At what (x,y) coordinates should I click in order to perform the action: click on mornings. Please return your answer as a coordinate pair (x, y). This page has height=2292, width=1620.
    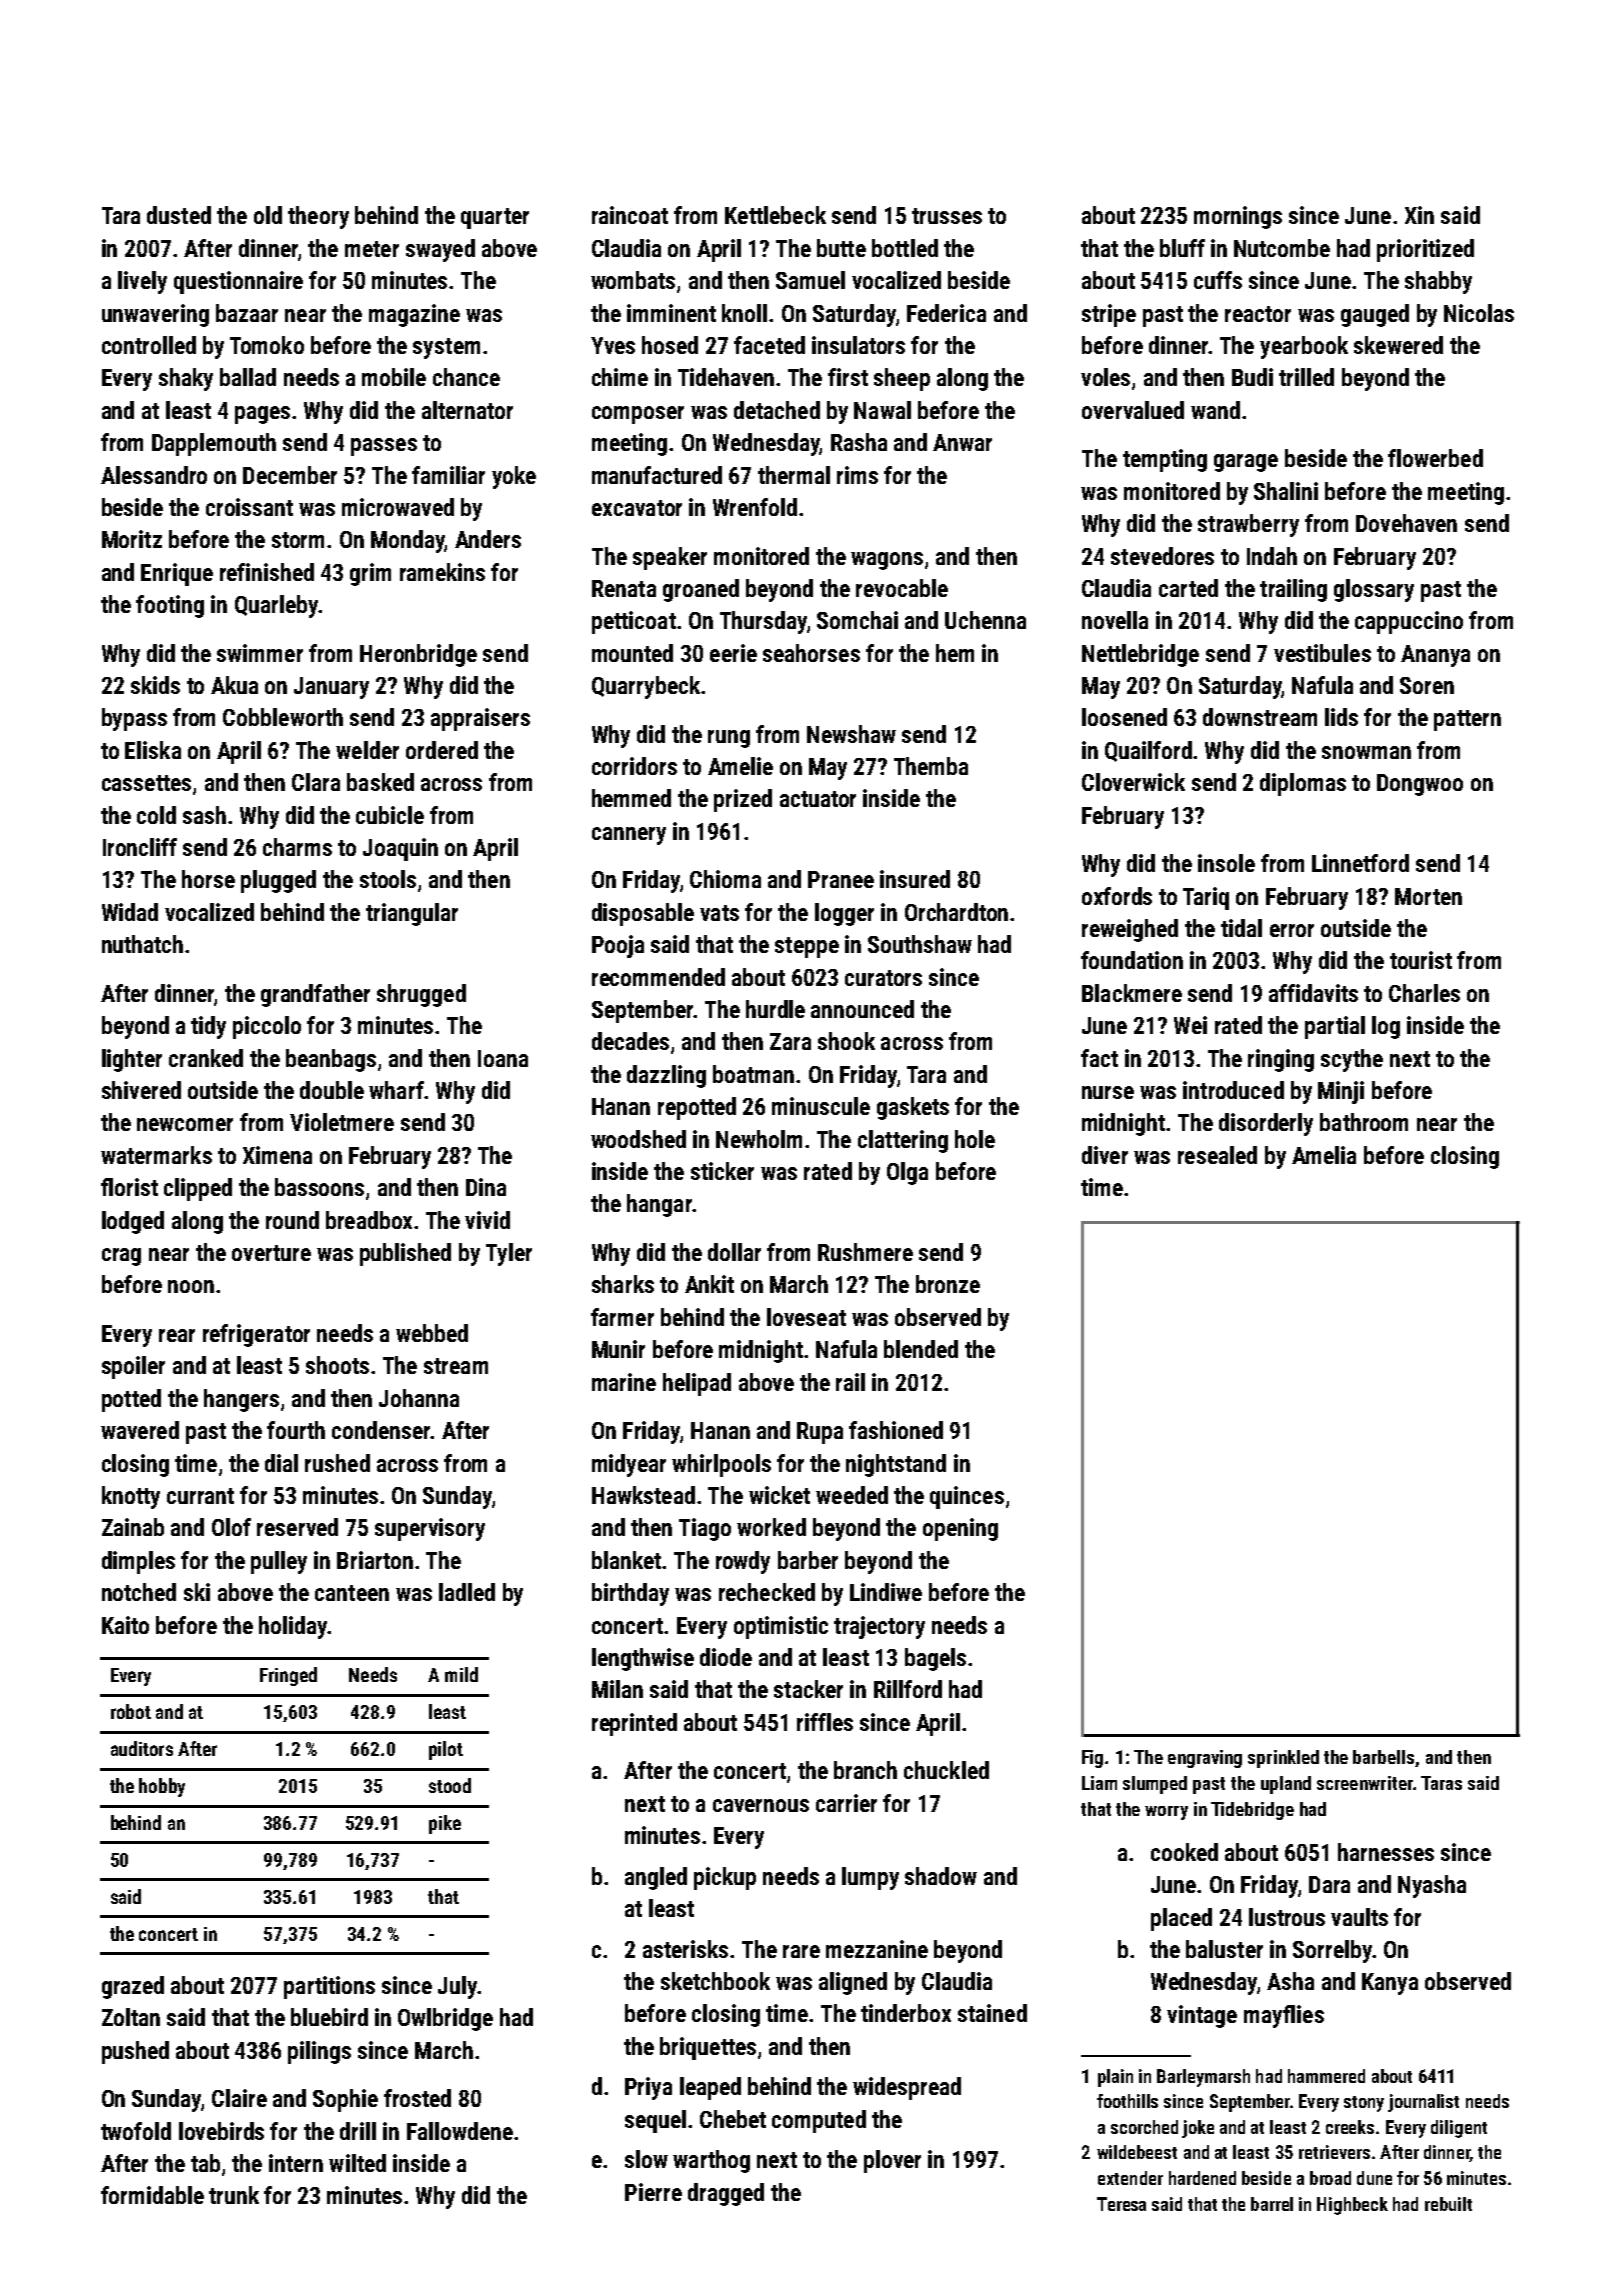
    Looking at the image, I should click on (1238, 217).
